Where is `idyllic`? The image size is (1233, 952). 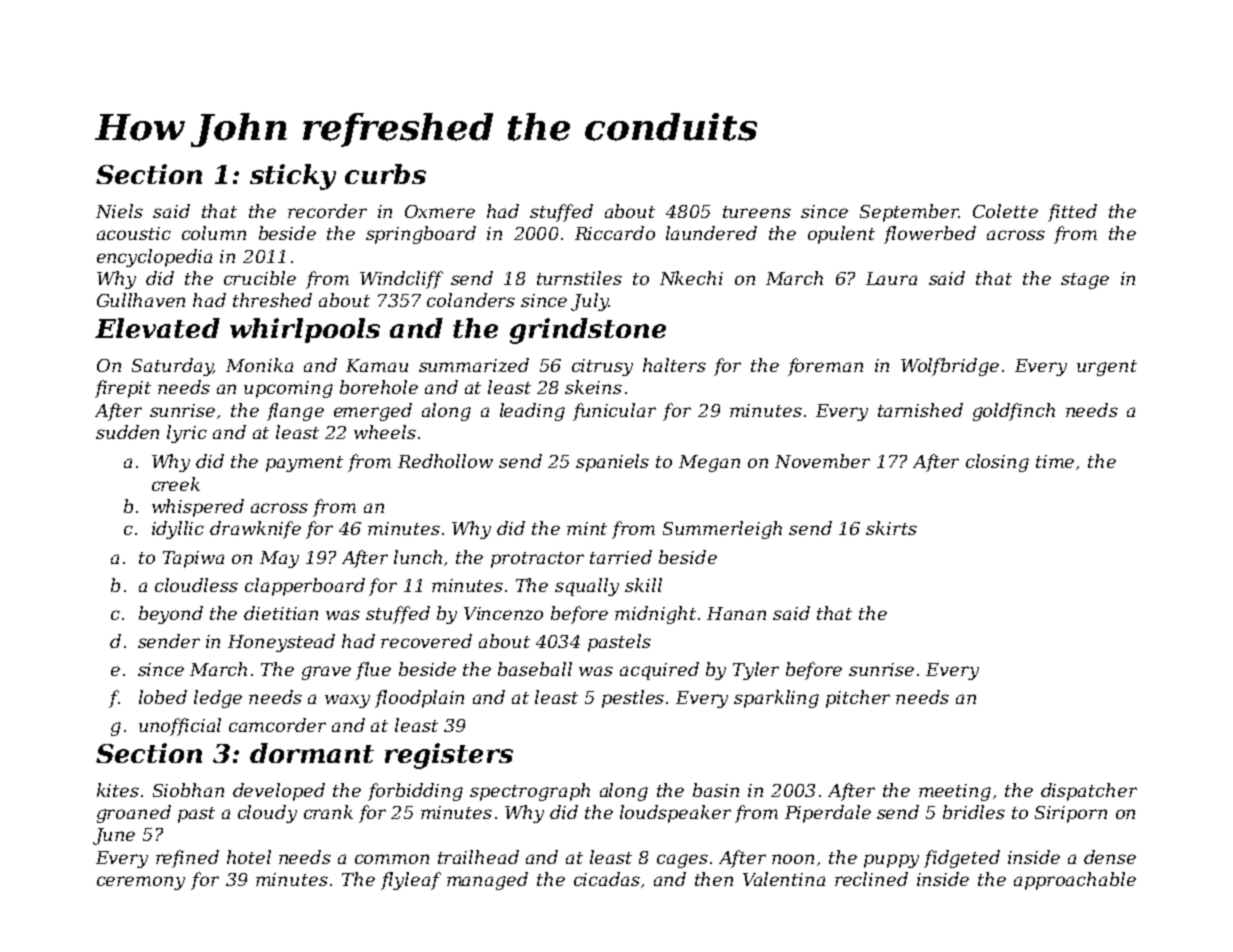
idyllic is located at coordinates (178, 530).
